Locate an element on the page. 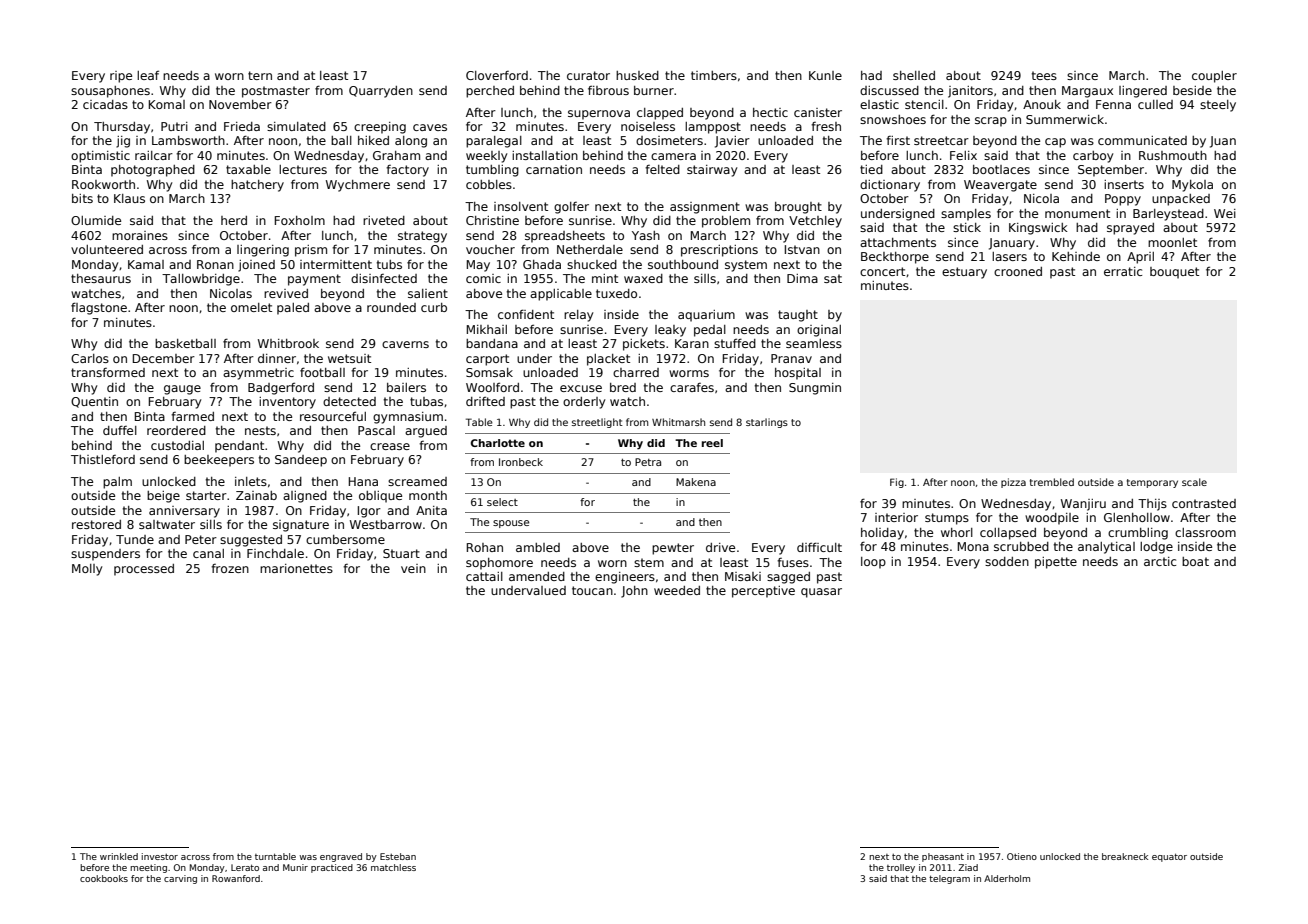 The height and width of the page is (924, 1308). arctic is located at coordinates (1160, 561).
